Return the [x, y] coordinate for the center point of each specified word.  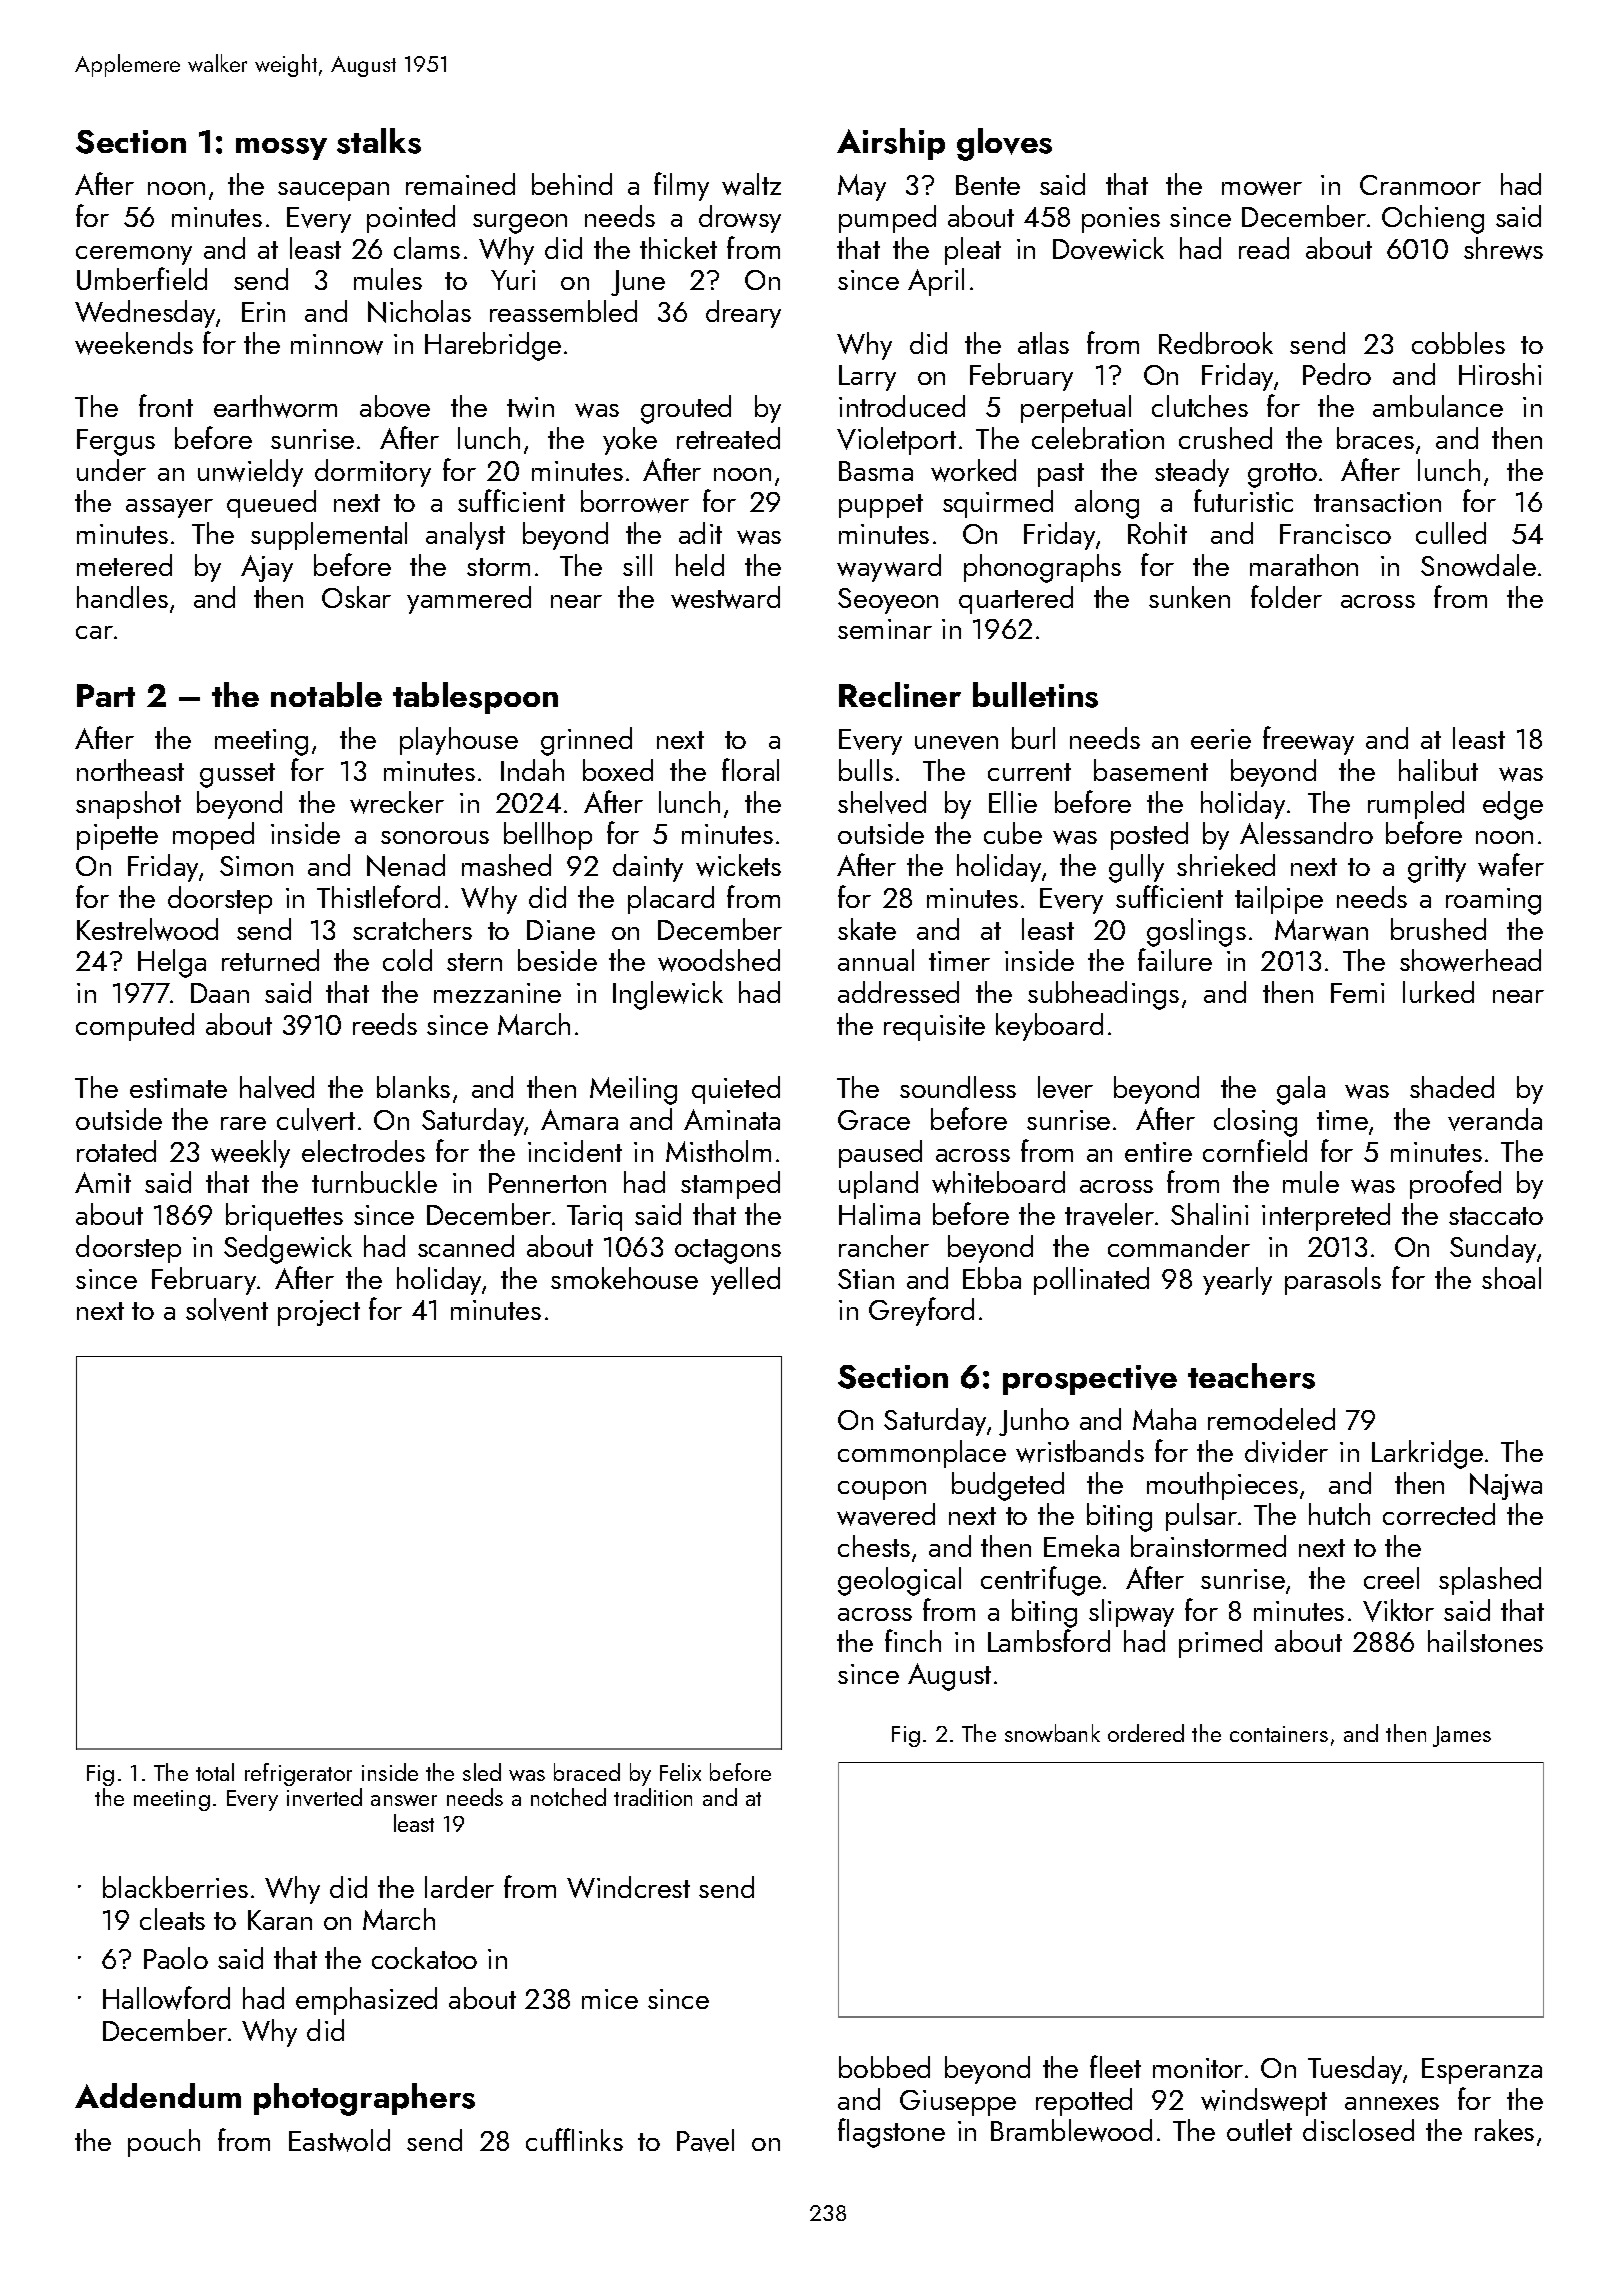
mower [1262, 188]
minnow [337, 344]
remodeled [1271, 1419]
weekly [250, 1154]
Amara [579, 1119]
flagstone [891, 2133]
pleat [973, 251]
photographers [364, 2099]
